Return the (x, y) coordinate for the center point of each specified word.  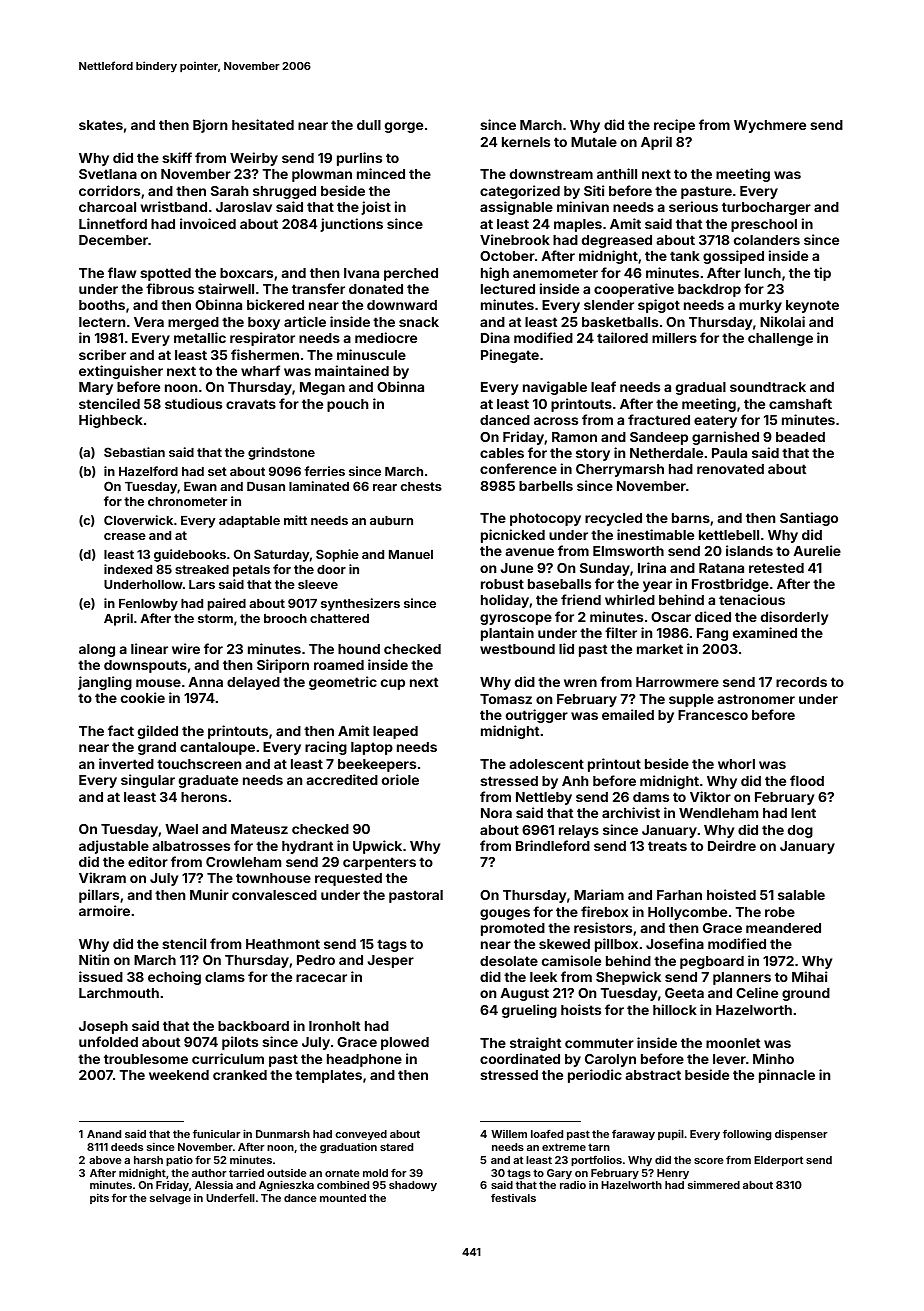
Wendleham (718, 813)
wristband (174, 206)
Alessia (214, 1185)
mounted (343, 1198)
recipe (674, 126)
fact (121, 730)
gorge (404, 127)
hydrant (307, 847)
